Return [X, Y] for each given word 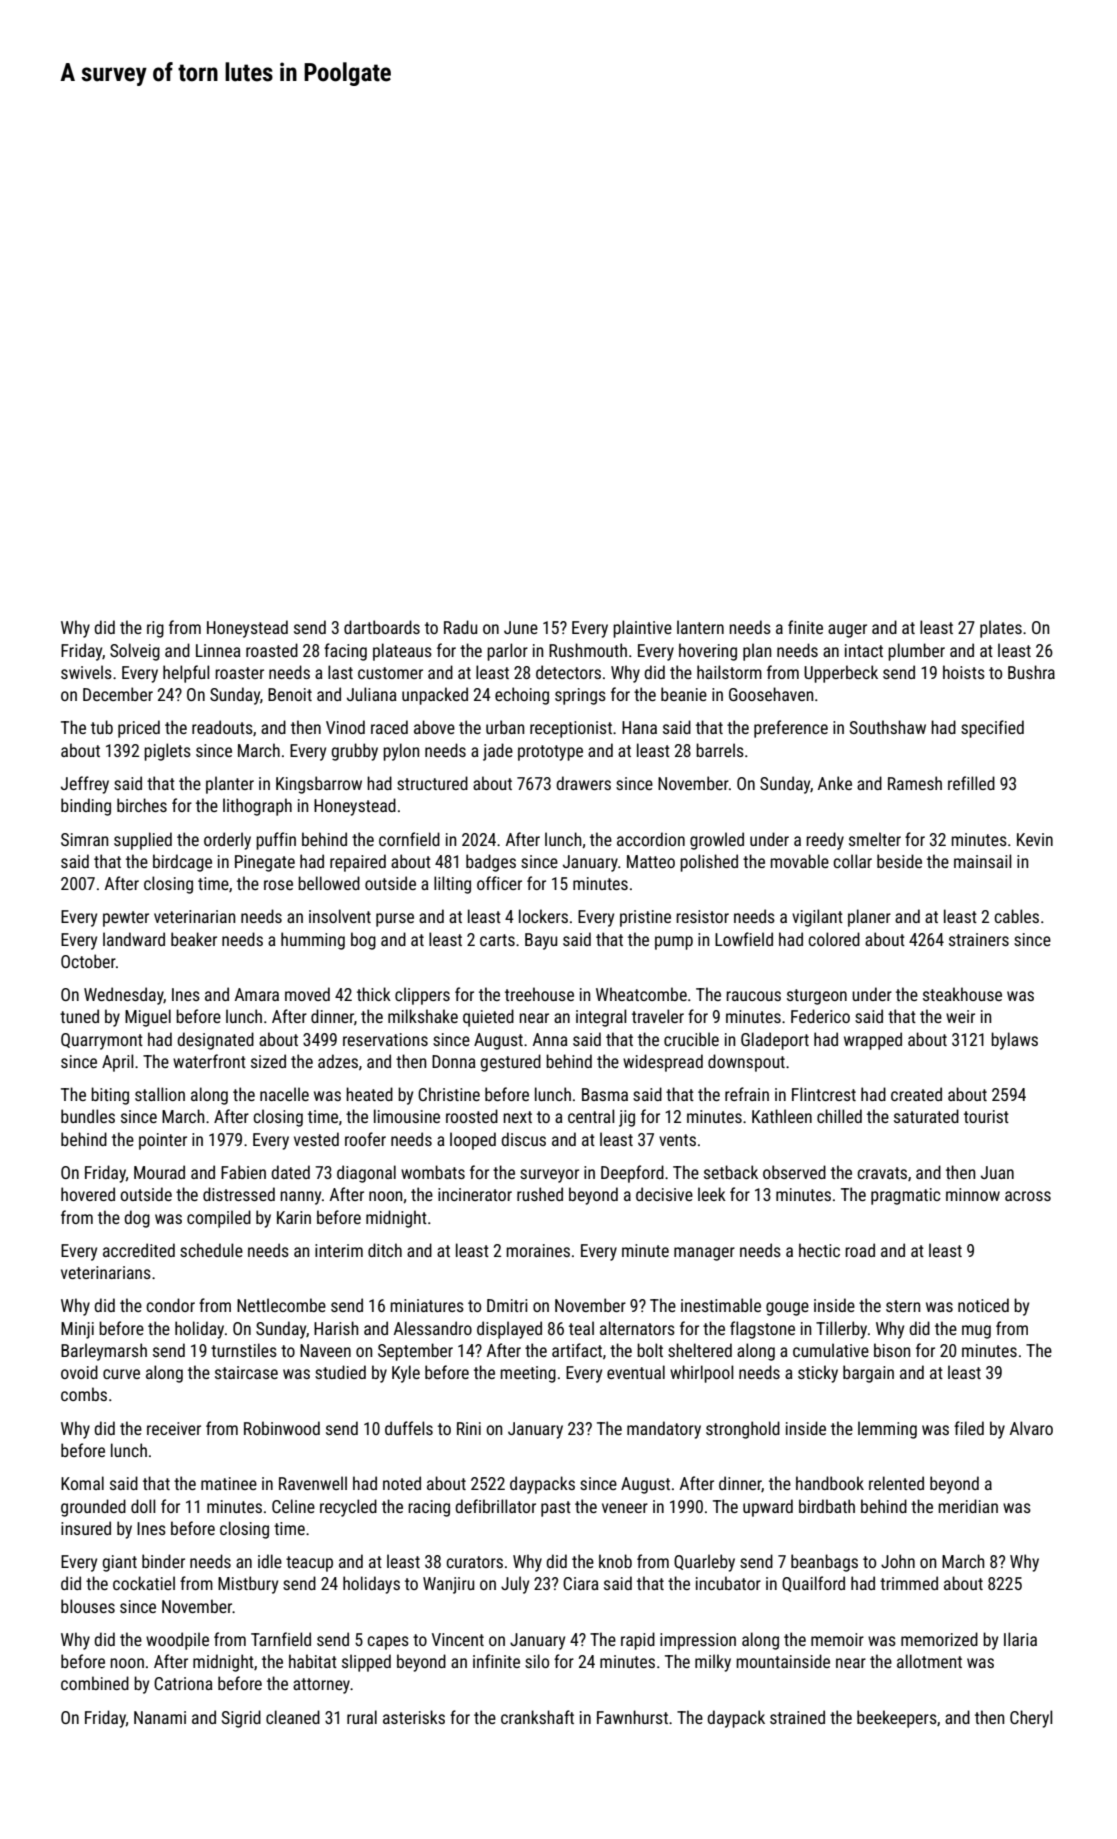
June [521, 627]
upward [768, 1508]
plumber [916, 652]
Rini [469, 1428]
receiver [174, 1428]
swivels [86, 672]
